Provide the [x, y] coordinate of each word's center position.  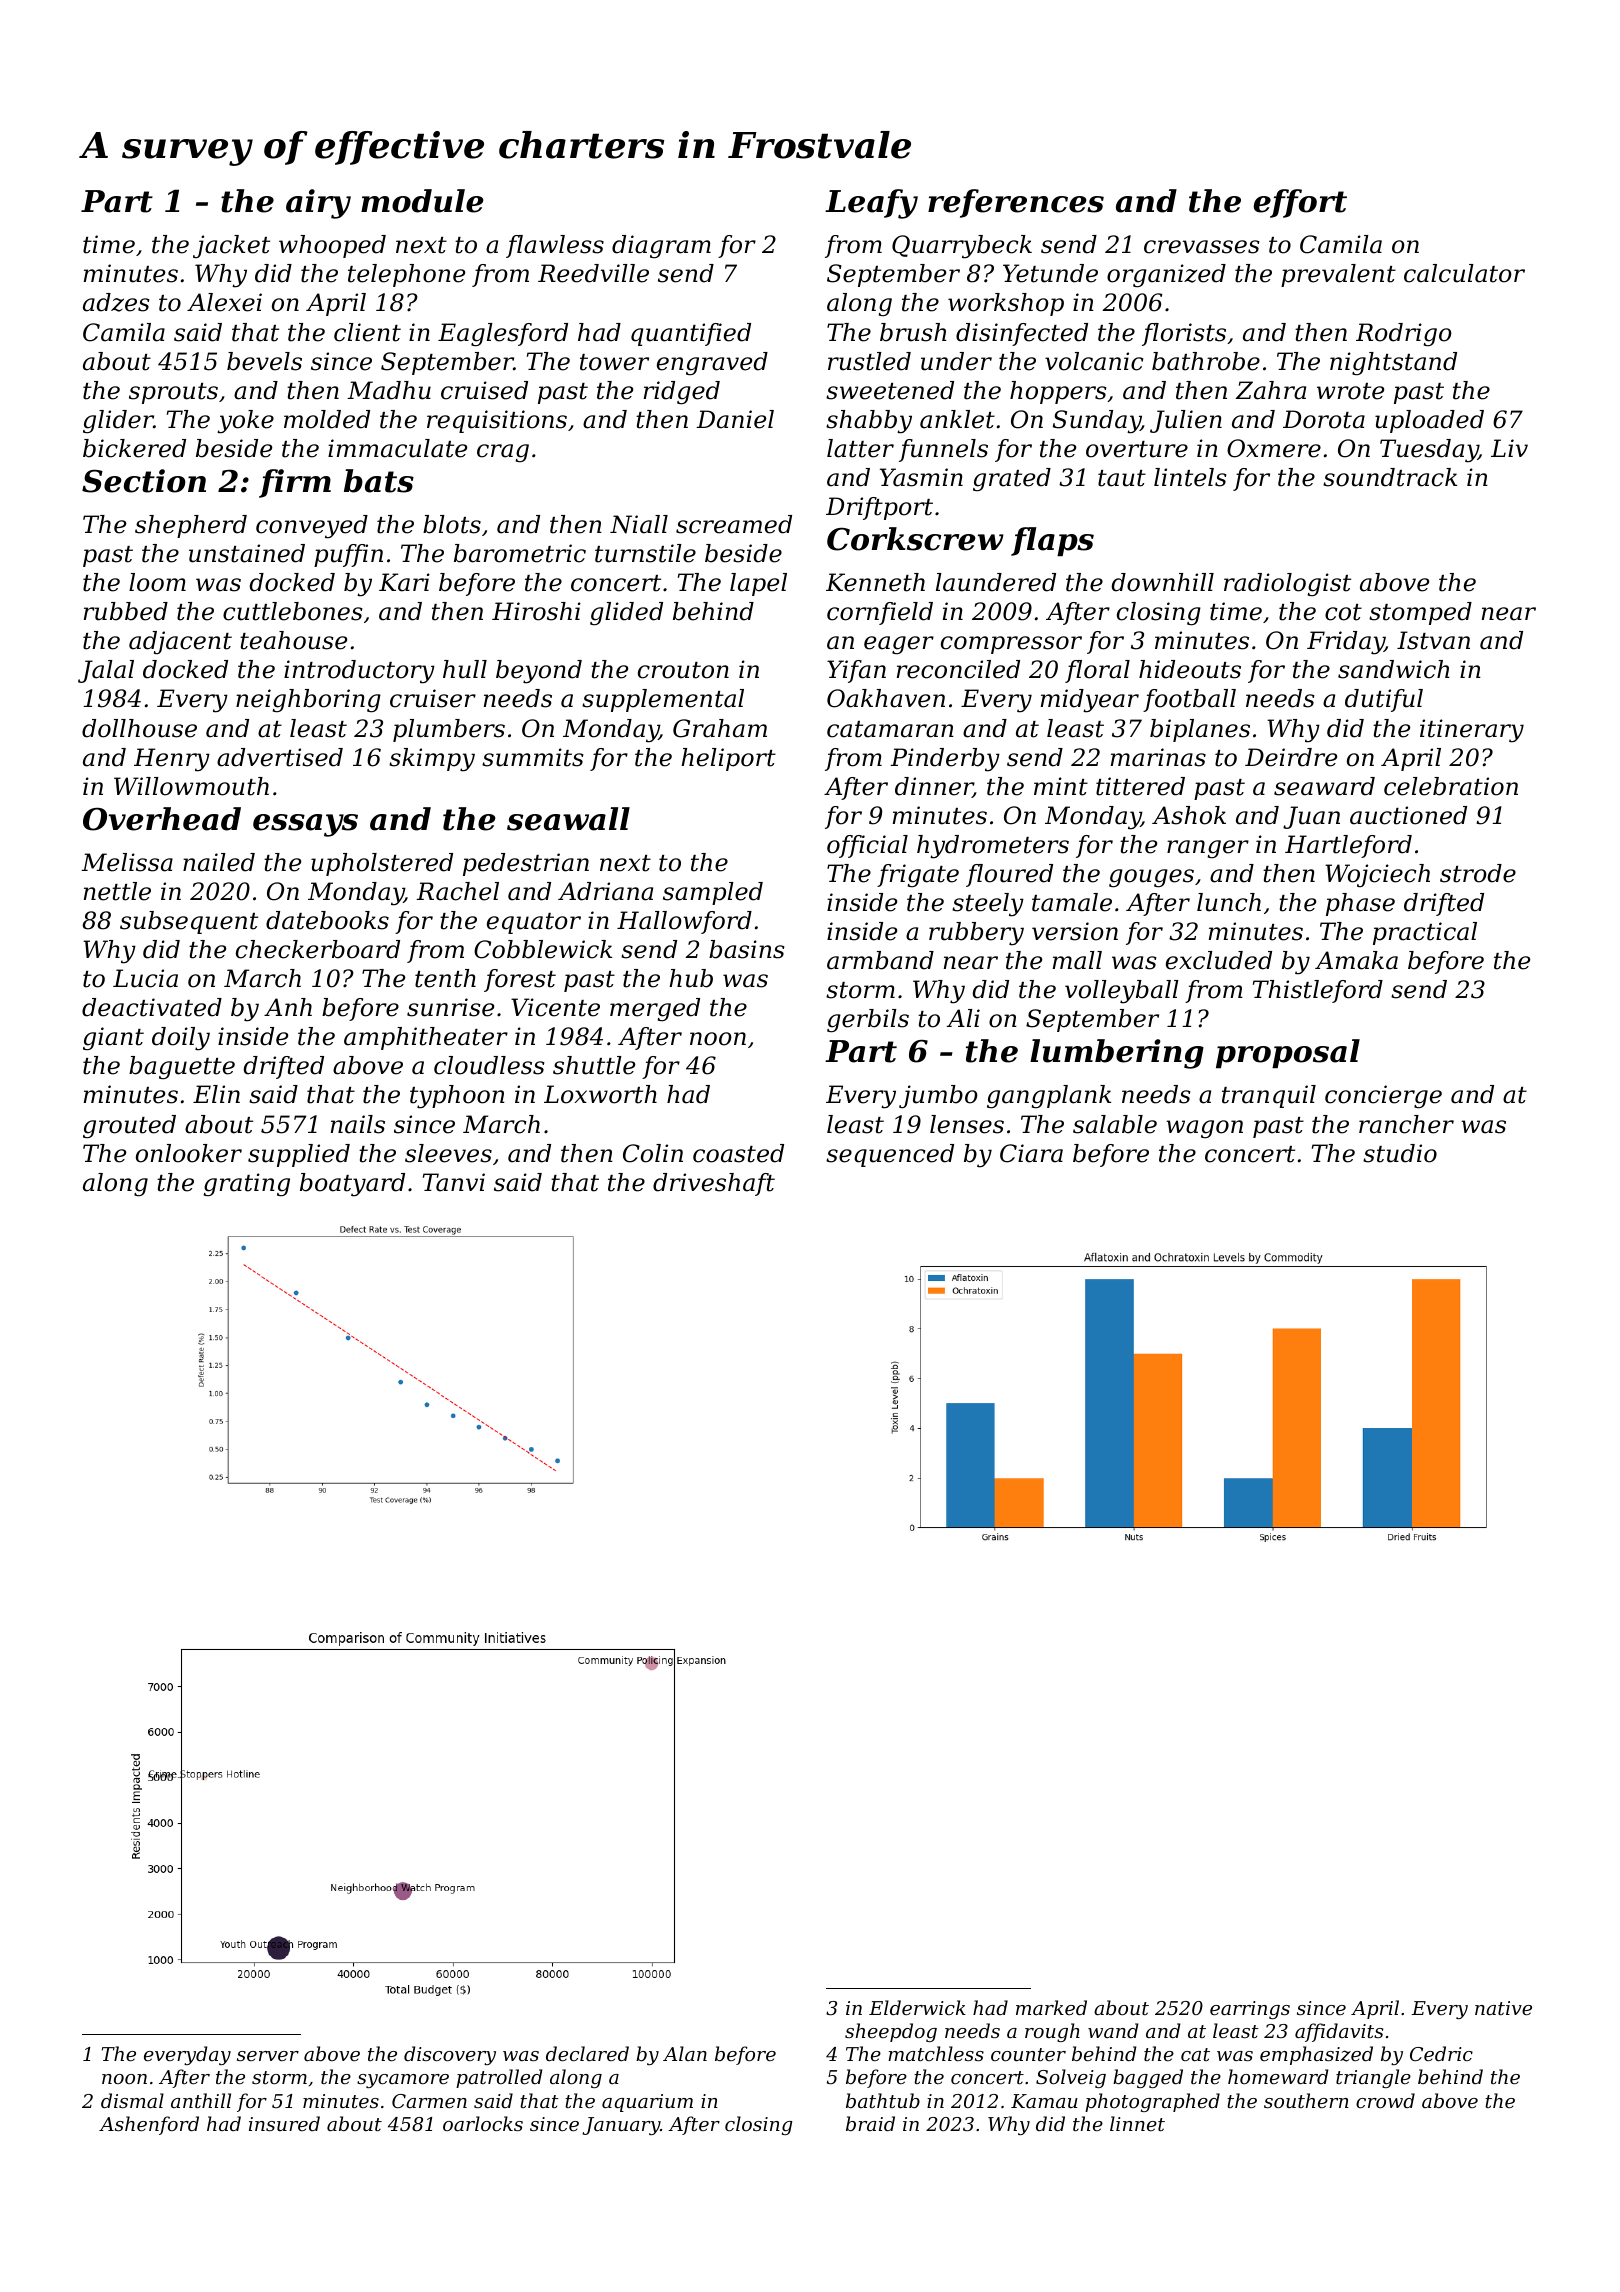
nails [358, 1124]
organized [1166, 276]
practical [1425, 933]
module [422, 201]
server [268, 2056]
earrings [1250, 2010]
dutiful [1384, 700]
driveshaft [714, 1184]
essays [305, 825]
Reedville [593, 273]
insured [284, 2123]
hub [691, 978]
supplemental [663, 700]
